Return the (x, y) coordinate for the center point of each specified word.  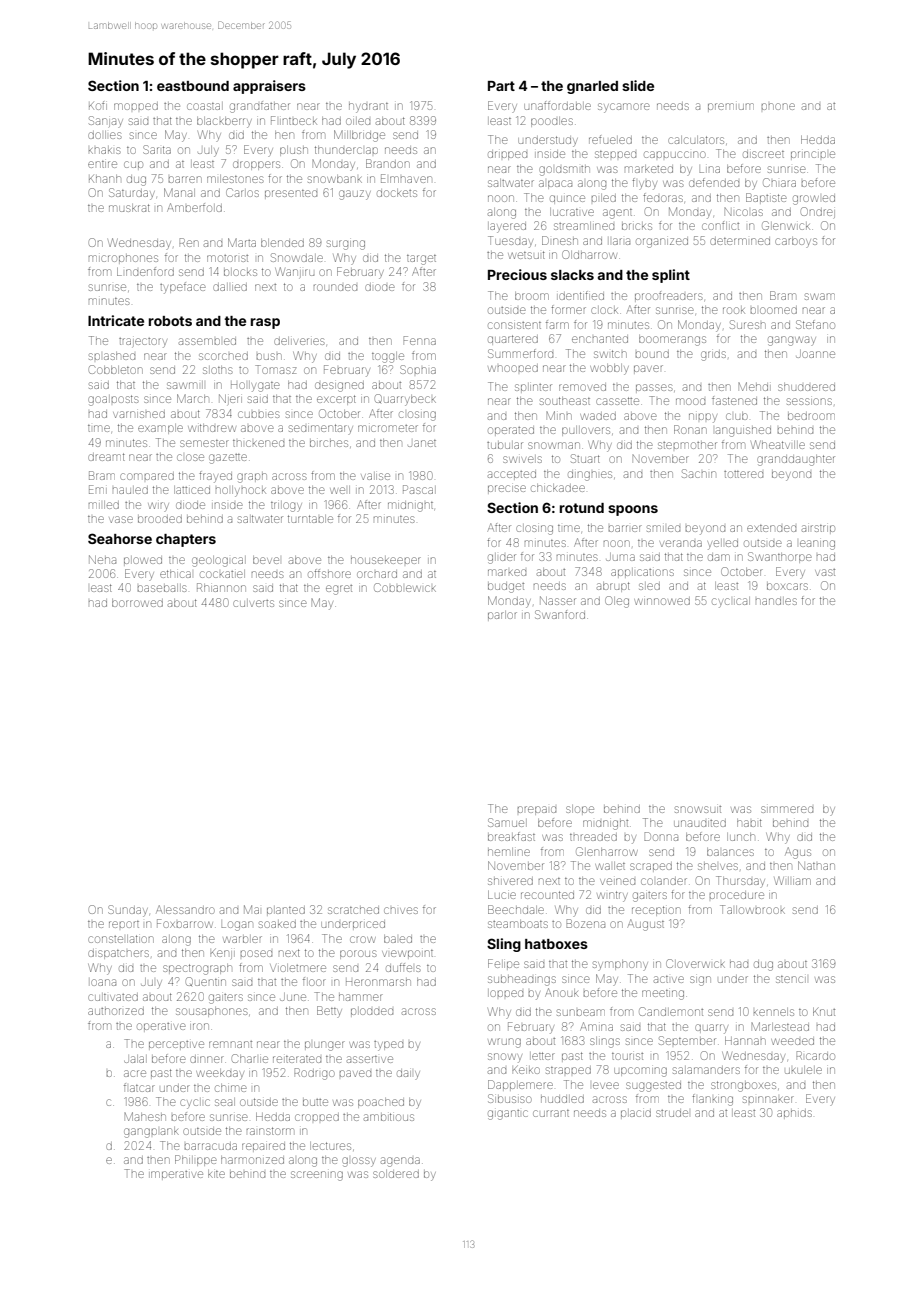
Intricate (116, 320)
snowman (554, 445)
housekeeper (386, 560)
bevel (266, 560)
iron (199, 1026)
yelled (723, 545)
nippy (703, 418)
